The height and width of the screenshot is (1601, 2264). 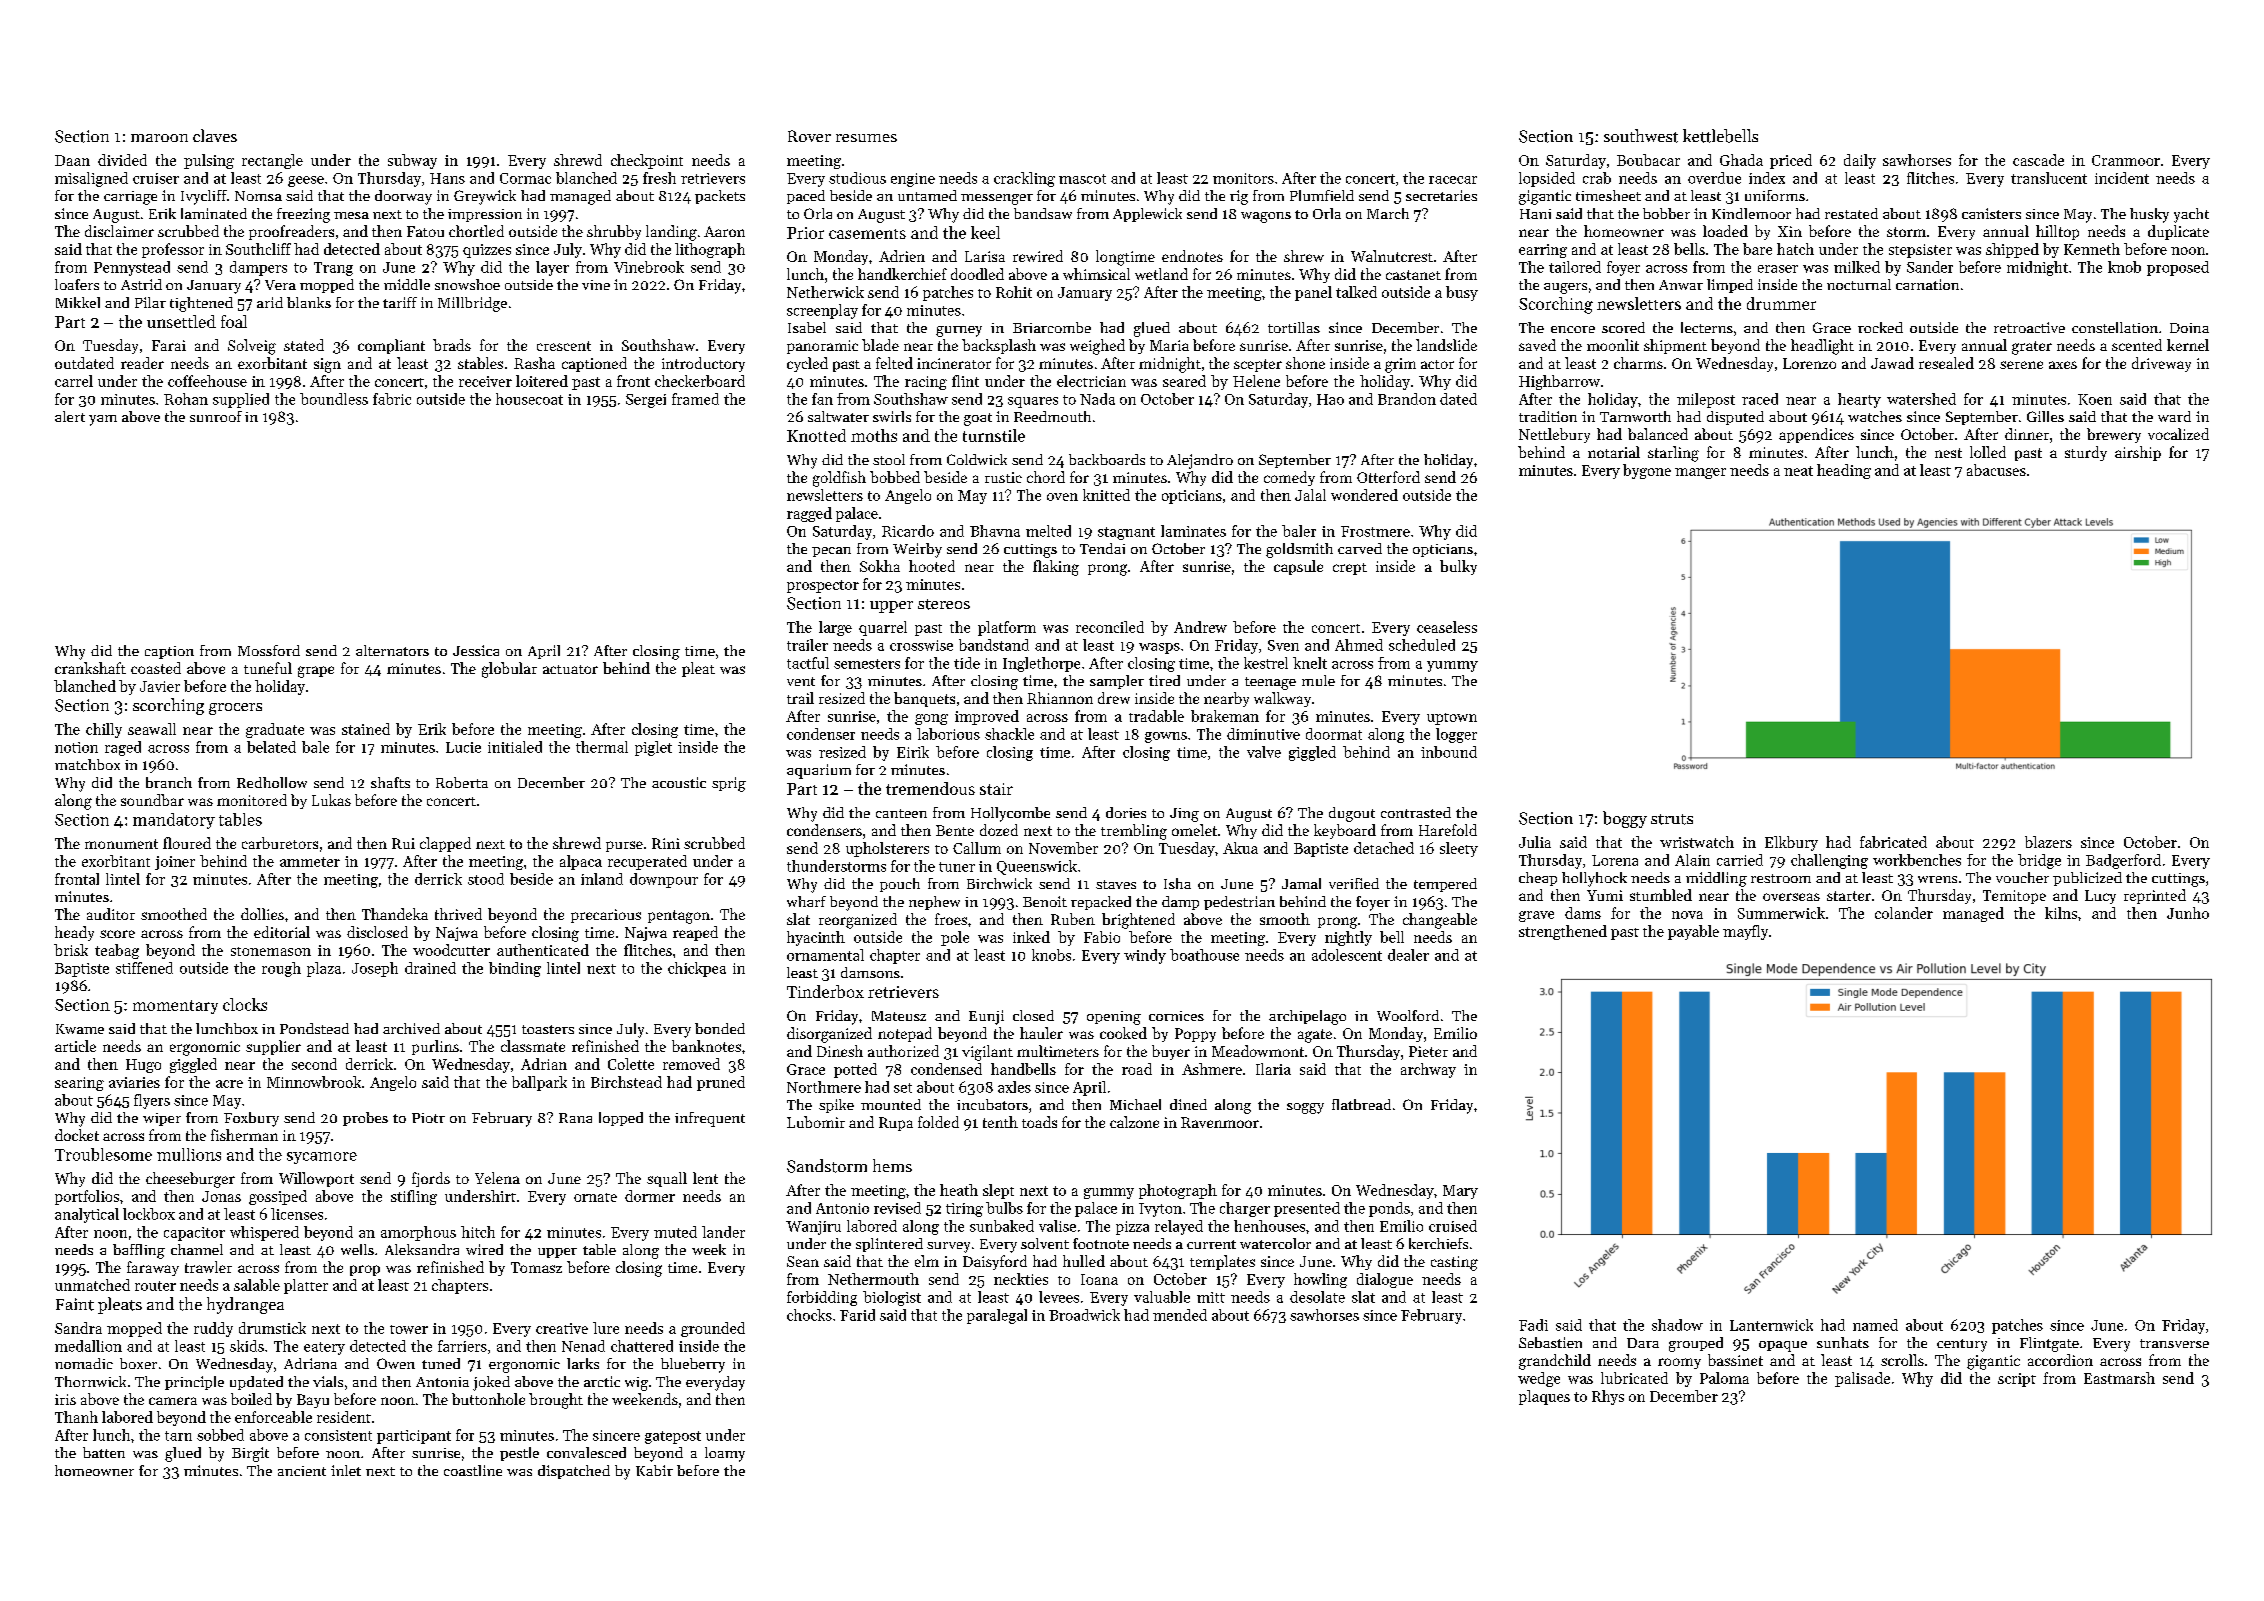 What do you see at coordinates (977, 459) in the screenshot?
I see `Coldwick` at bounding box center [977, 459].
